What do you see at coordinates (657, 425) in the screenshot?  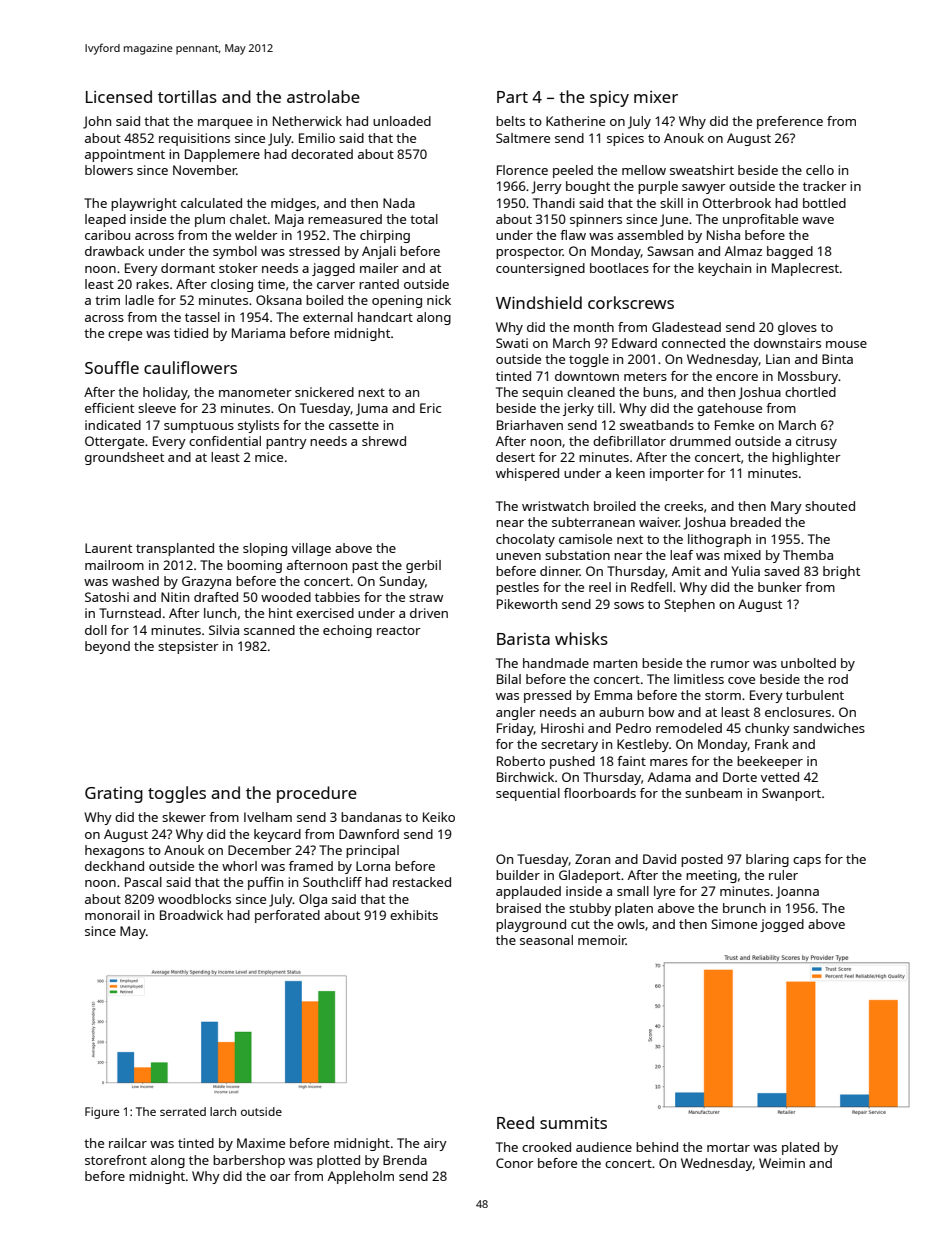 I see `sweatbands` at bounding box center [657, 425].
